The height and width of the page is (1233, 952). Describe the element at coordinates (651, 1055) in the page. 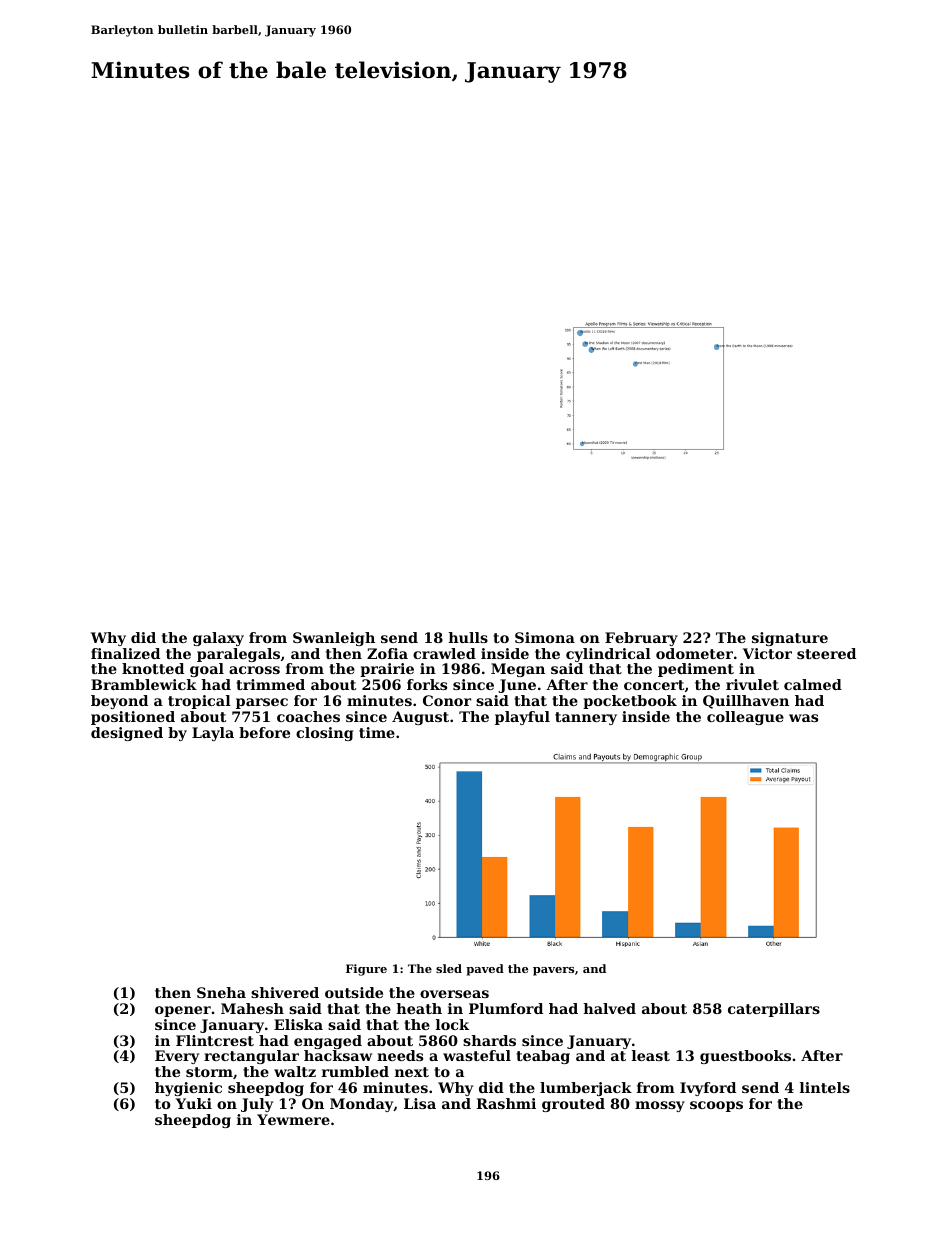

I see `least` at that location.
